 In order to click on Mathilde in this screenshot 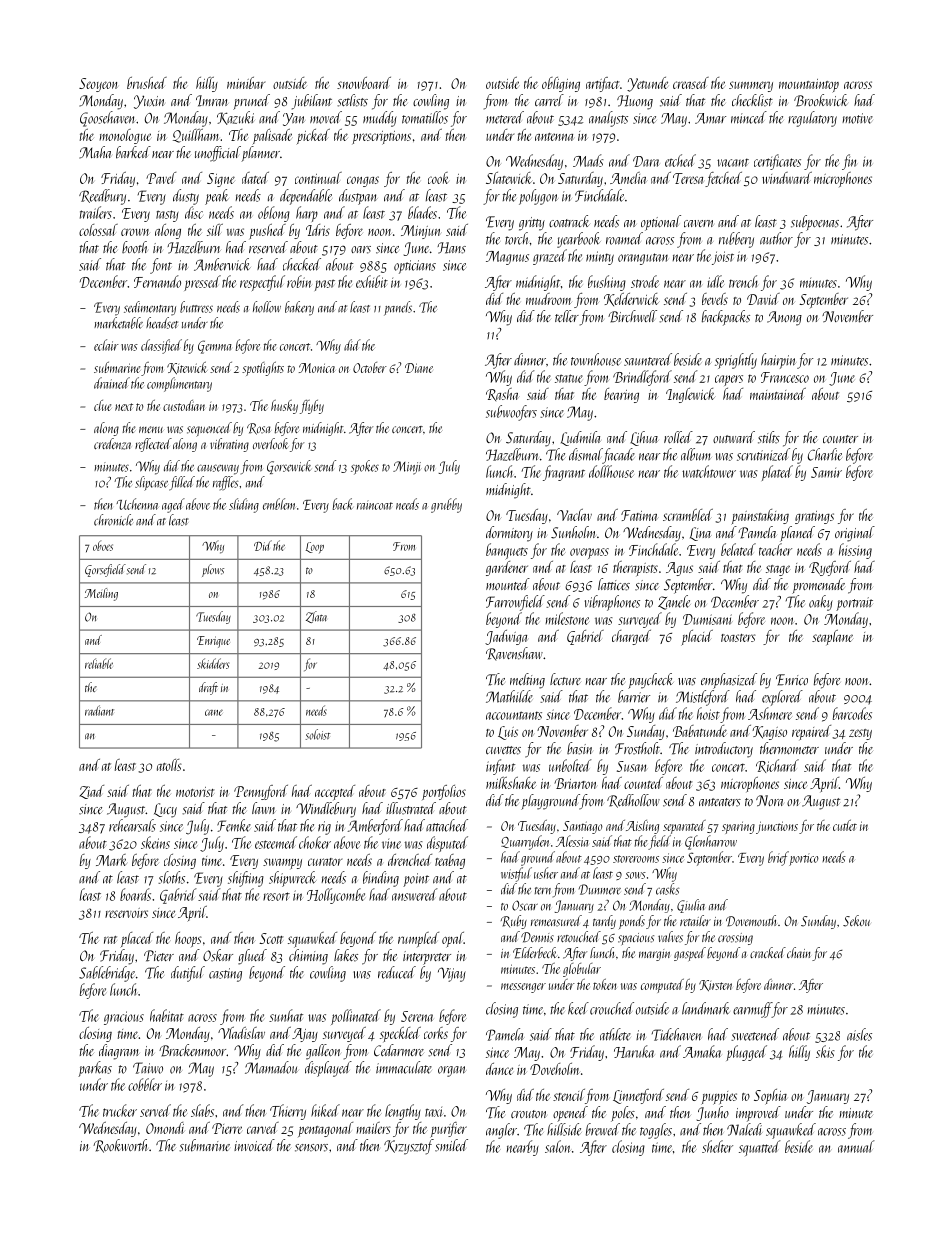, I will do `click(509, 696)`.
